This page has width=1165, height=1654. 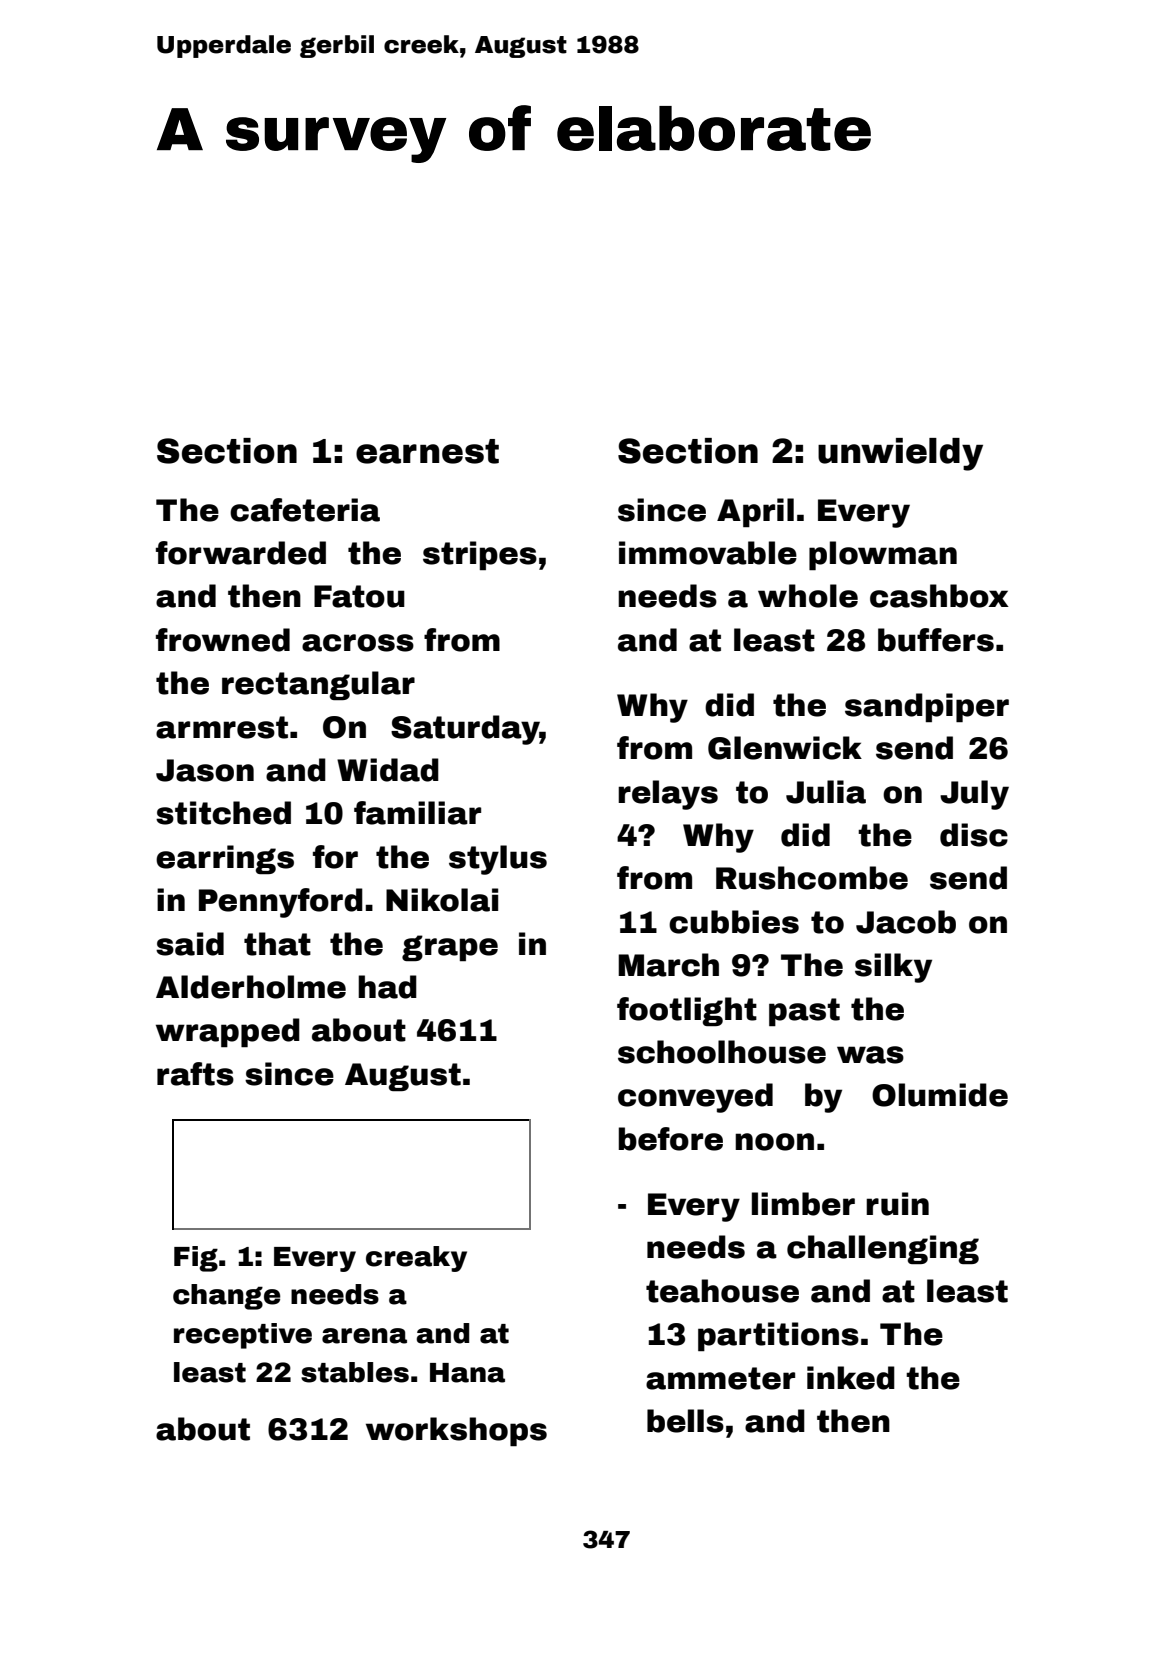 I want to click on stables, so click(x=355, y=1372).
